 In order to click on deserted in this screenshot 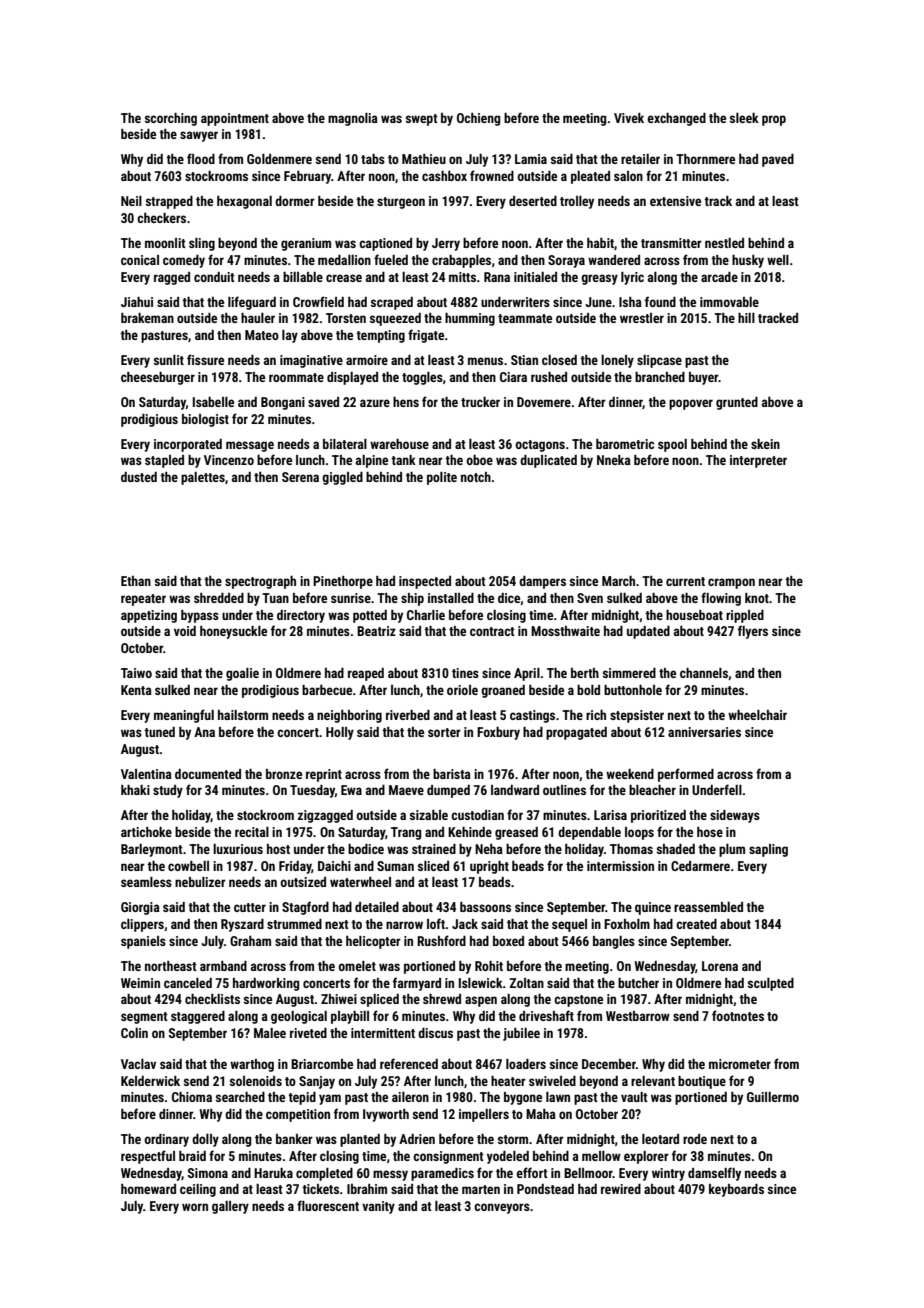, I will do `click(533, 201)`.
